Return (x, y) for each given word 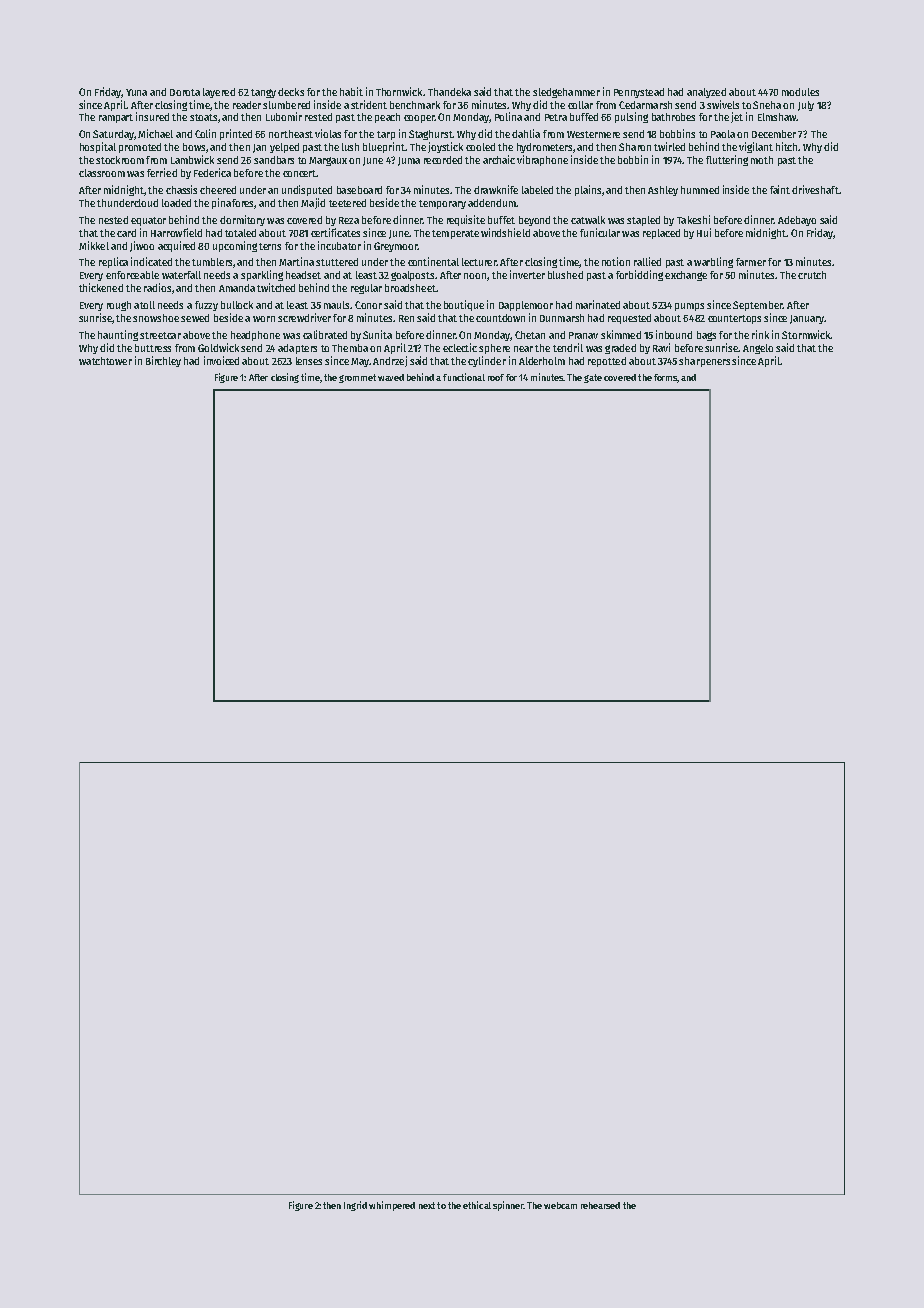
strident (369, 104)
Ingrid (355, 1206)
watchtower (105, 361)
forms (665, 377)
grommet (357, 378)
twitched (276, 287)
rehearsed (600, 1205)
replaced (661, 234)
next (427, 1205)
